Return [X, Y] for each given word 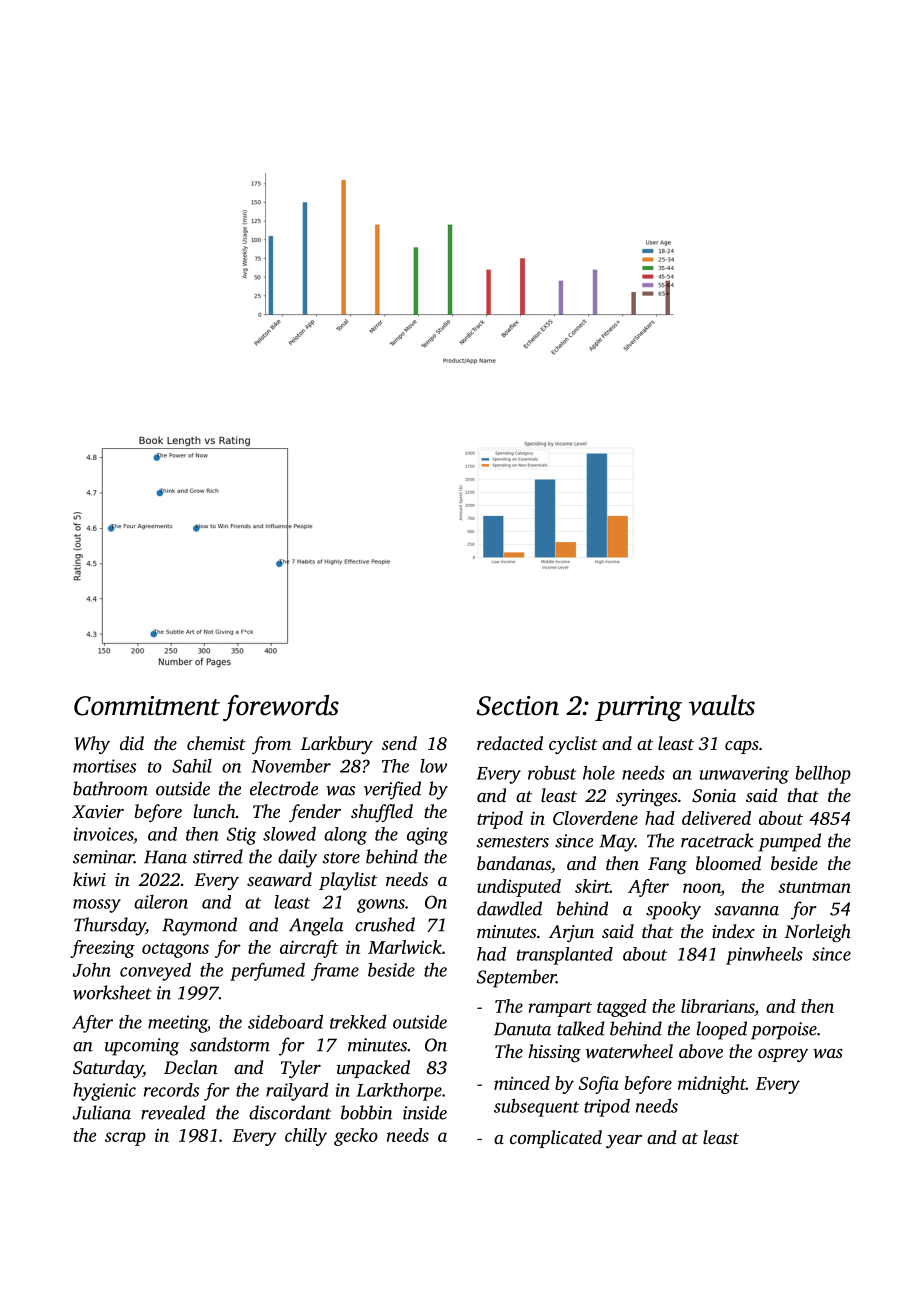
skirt [592, 886]
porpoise [784, 1031]
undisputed [519, 888]
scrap [125, 1139]
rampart [560, 1009]
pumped [790, 842]
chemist [216, 743]
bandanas [514, 863]
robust [552, 772]
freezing [103, 949]
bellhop [823, 774]
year [624, 1142]
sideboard [285, 1021]
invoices [103, 834]
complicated [556, 1139]
